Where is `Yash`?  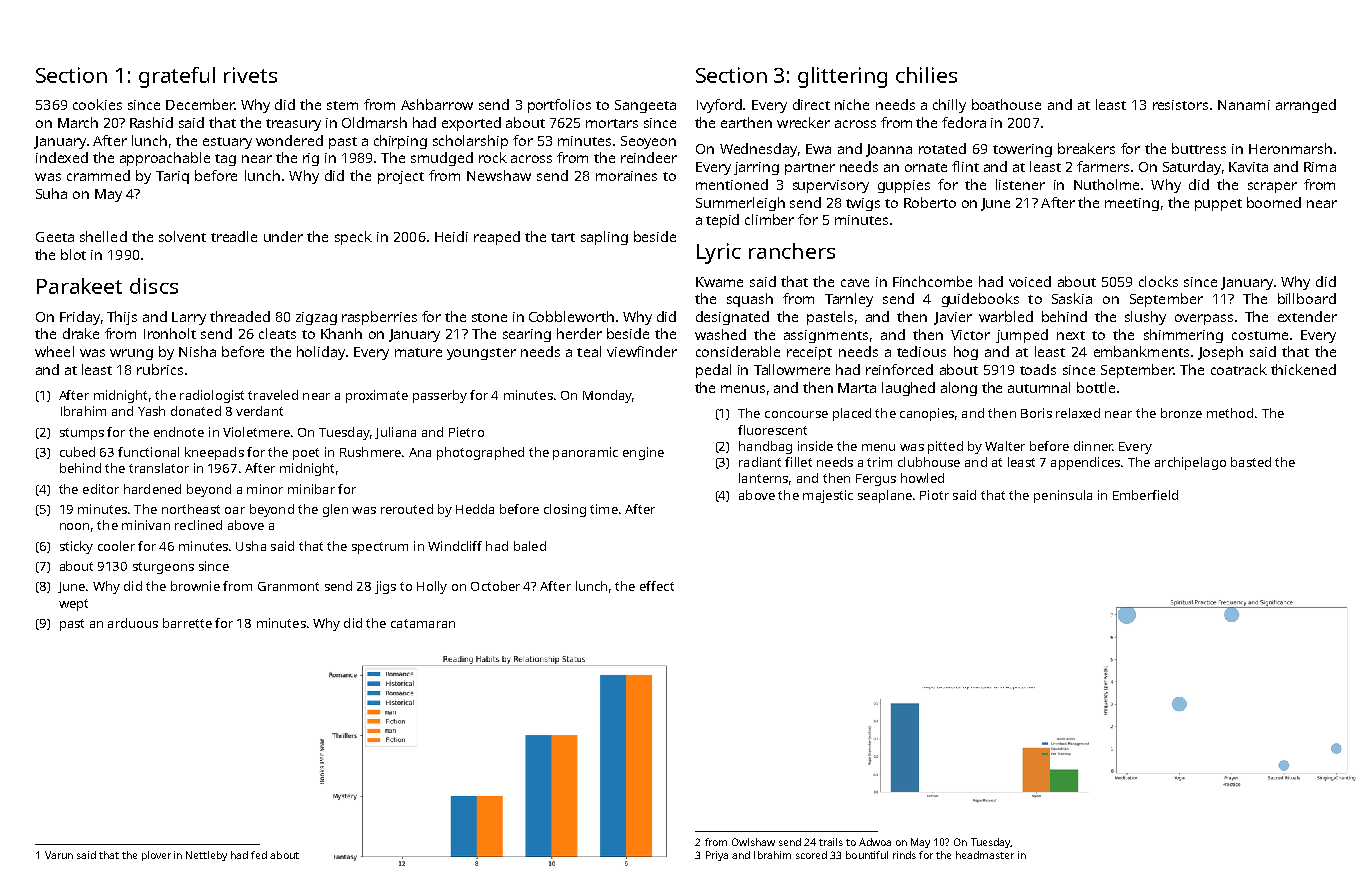 Yash is located at coordinates (151, 411).
